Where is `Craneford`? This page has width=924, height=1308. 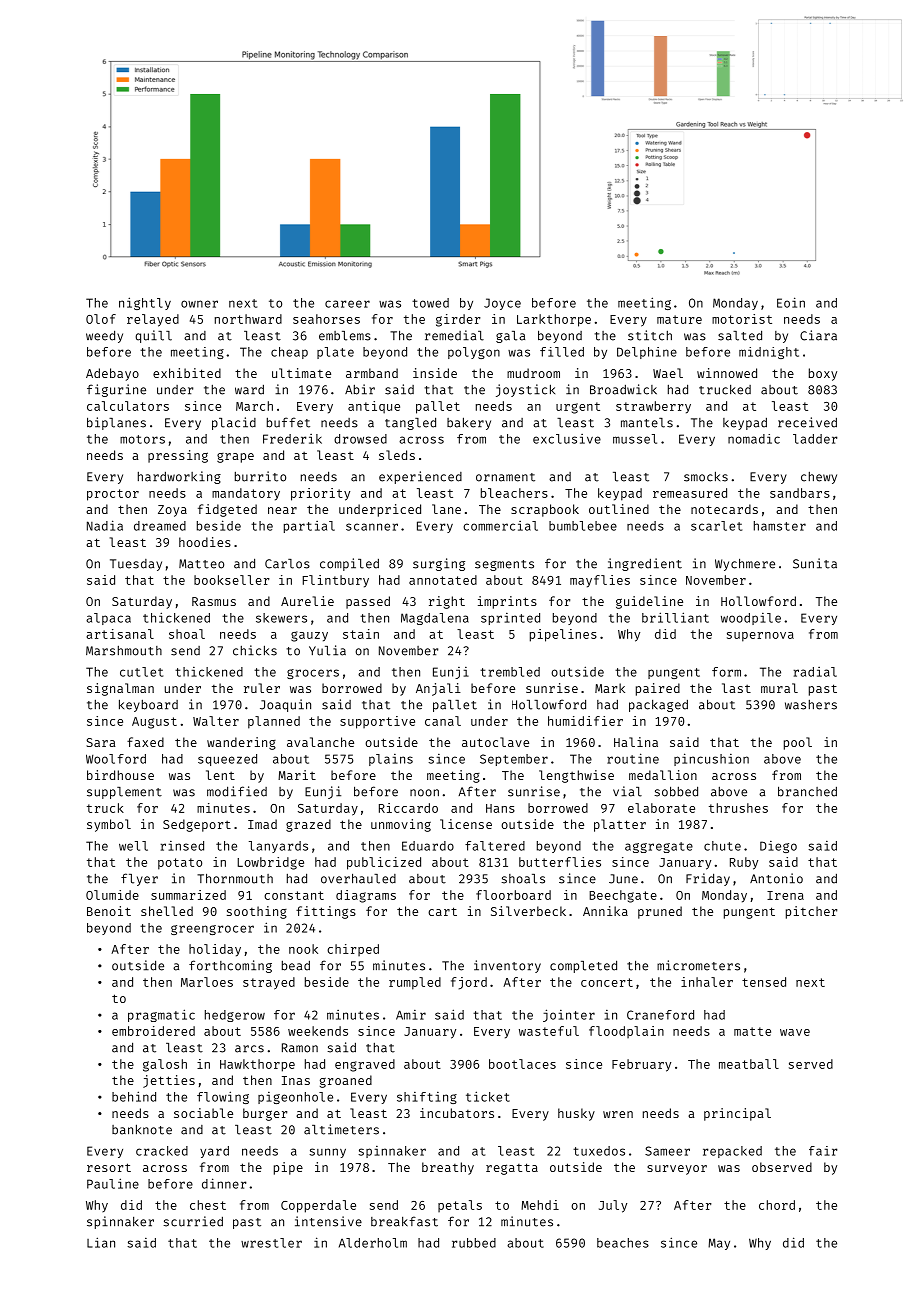
Craneford is located at coordinates (660, 1015).
